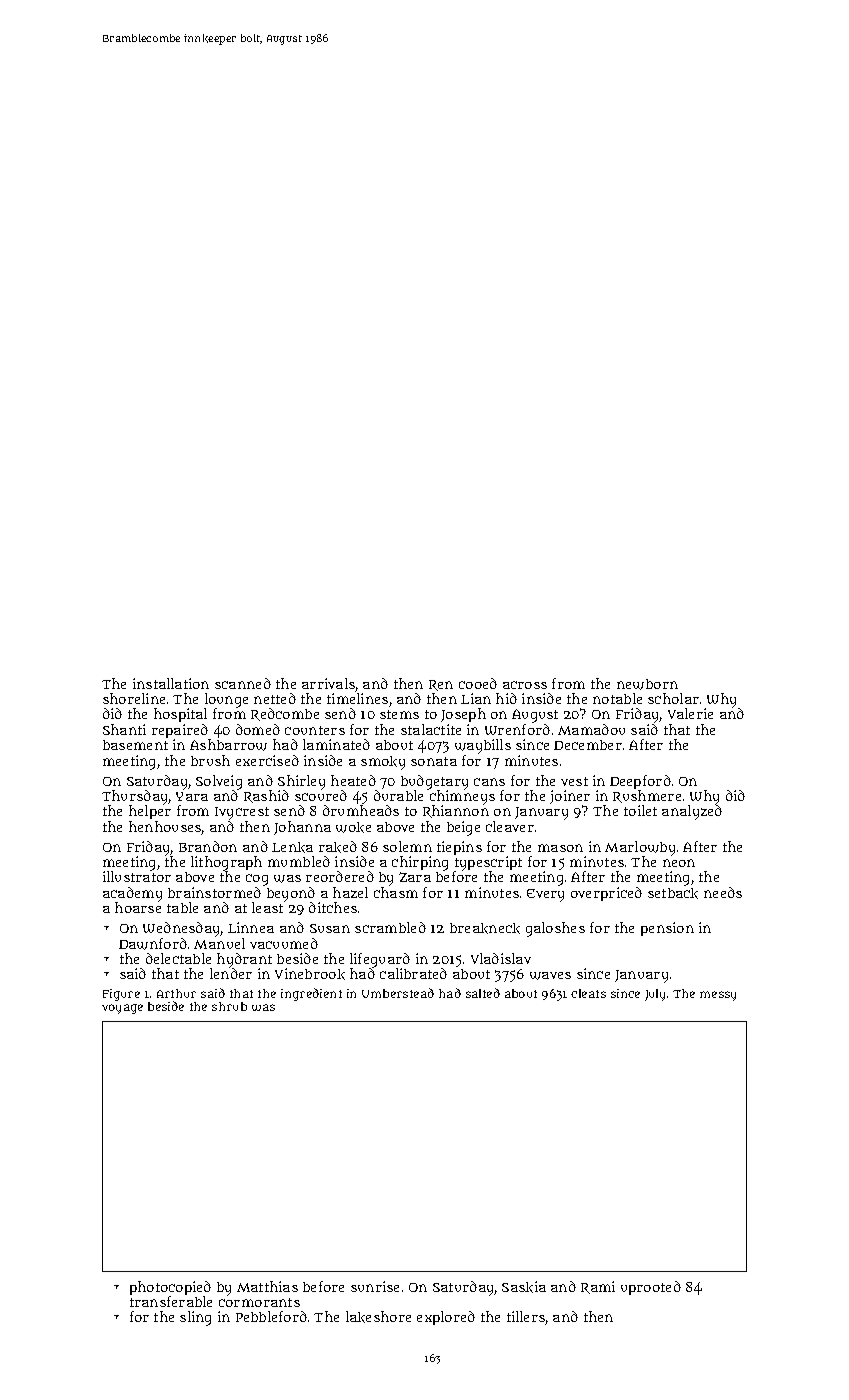  Describe the element at coordinates (229, 1006) in the image. I see `shrub` at that location.
